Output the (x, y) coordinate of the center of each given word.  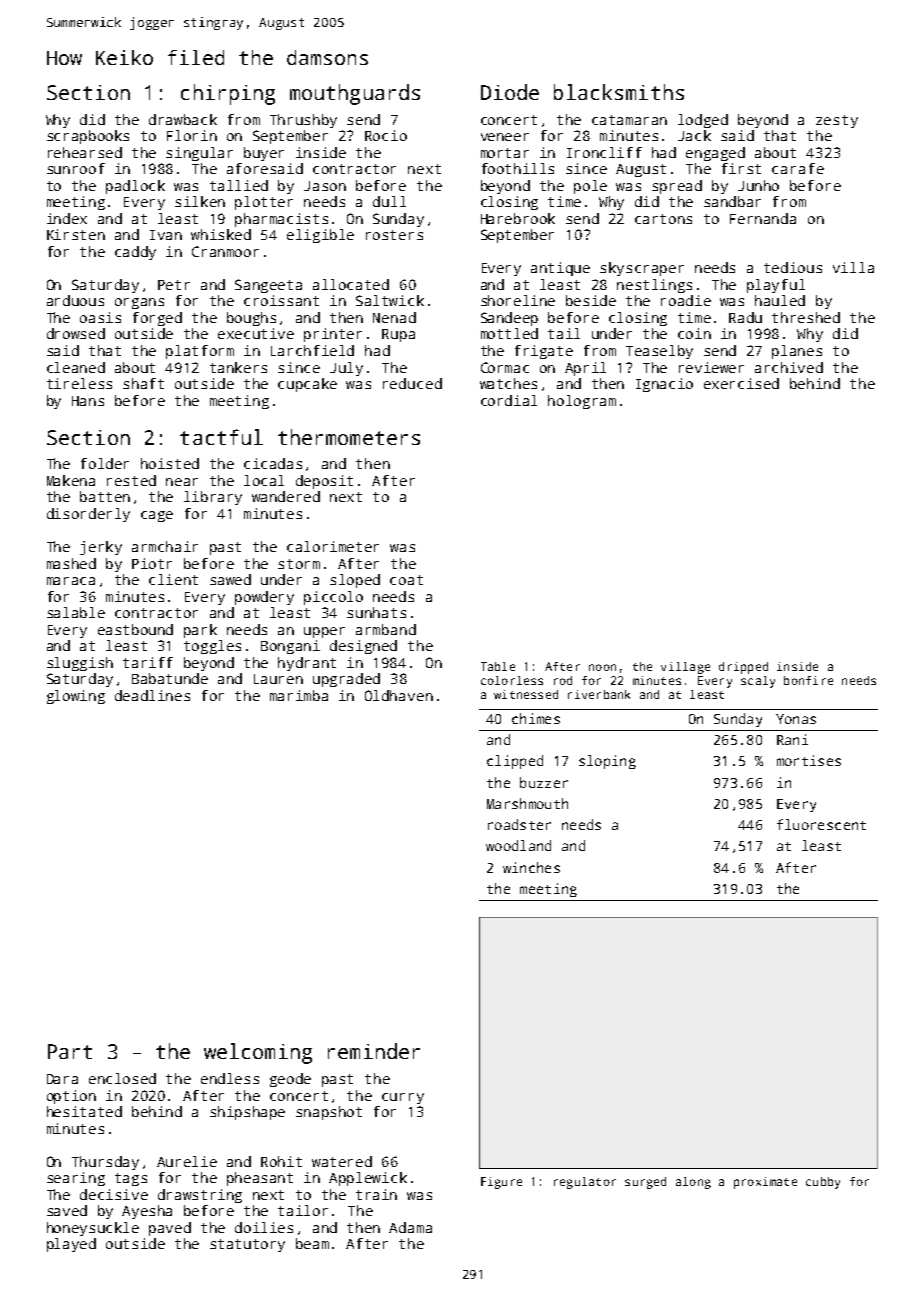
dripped (743, 668)
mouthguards (355, 94)
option (71, 1097)
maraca (71, 581)
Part (70, 1051)
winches (531, 867)
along (693, 1183)
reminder (374, 1051)
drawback (183, 119)
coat (406, 580)
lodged (703, 121)
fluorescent (821, 824)
